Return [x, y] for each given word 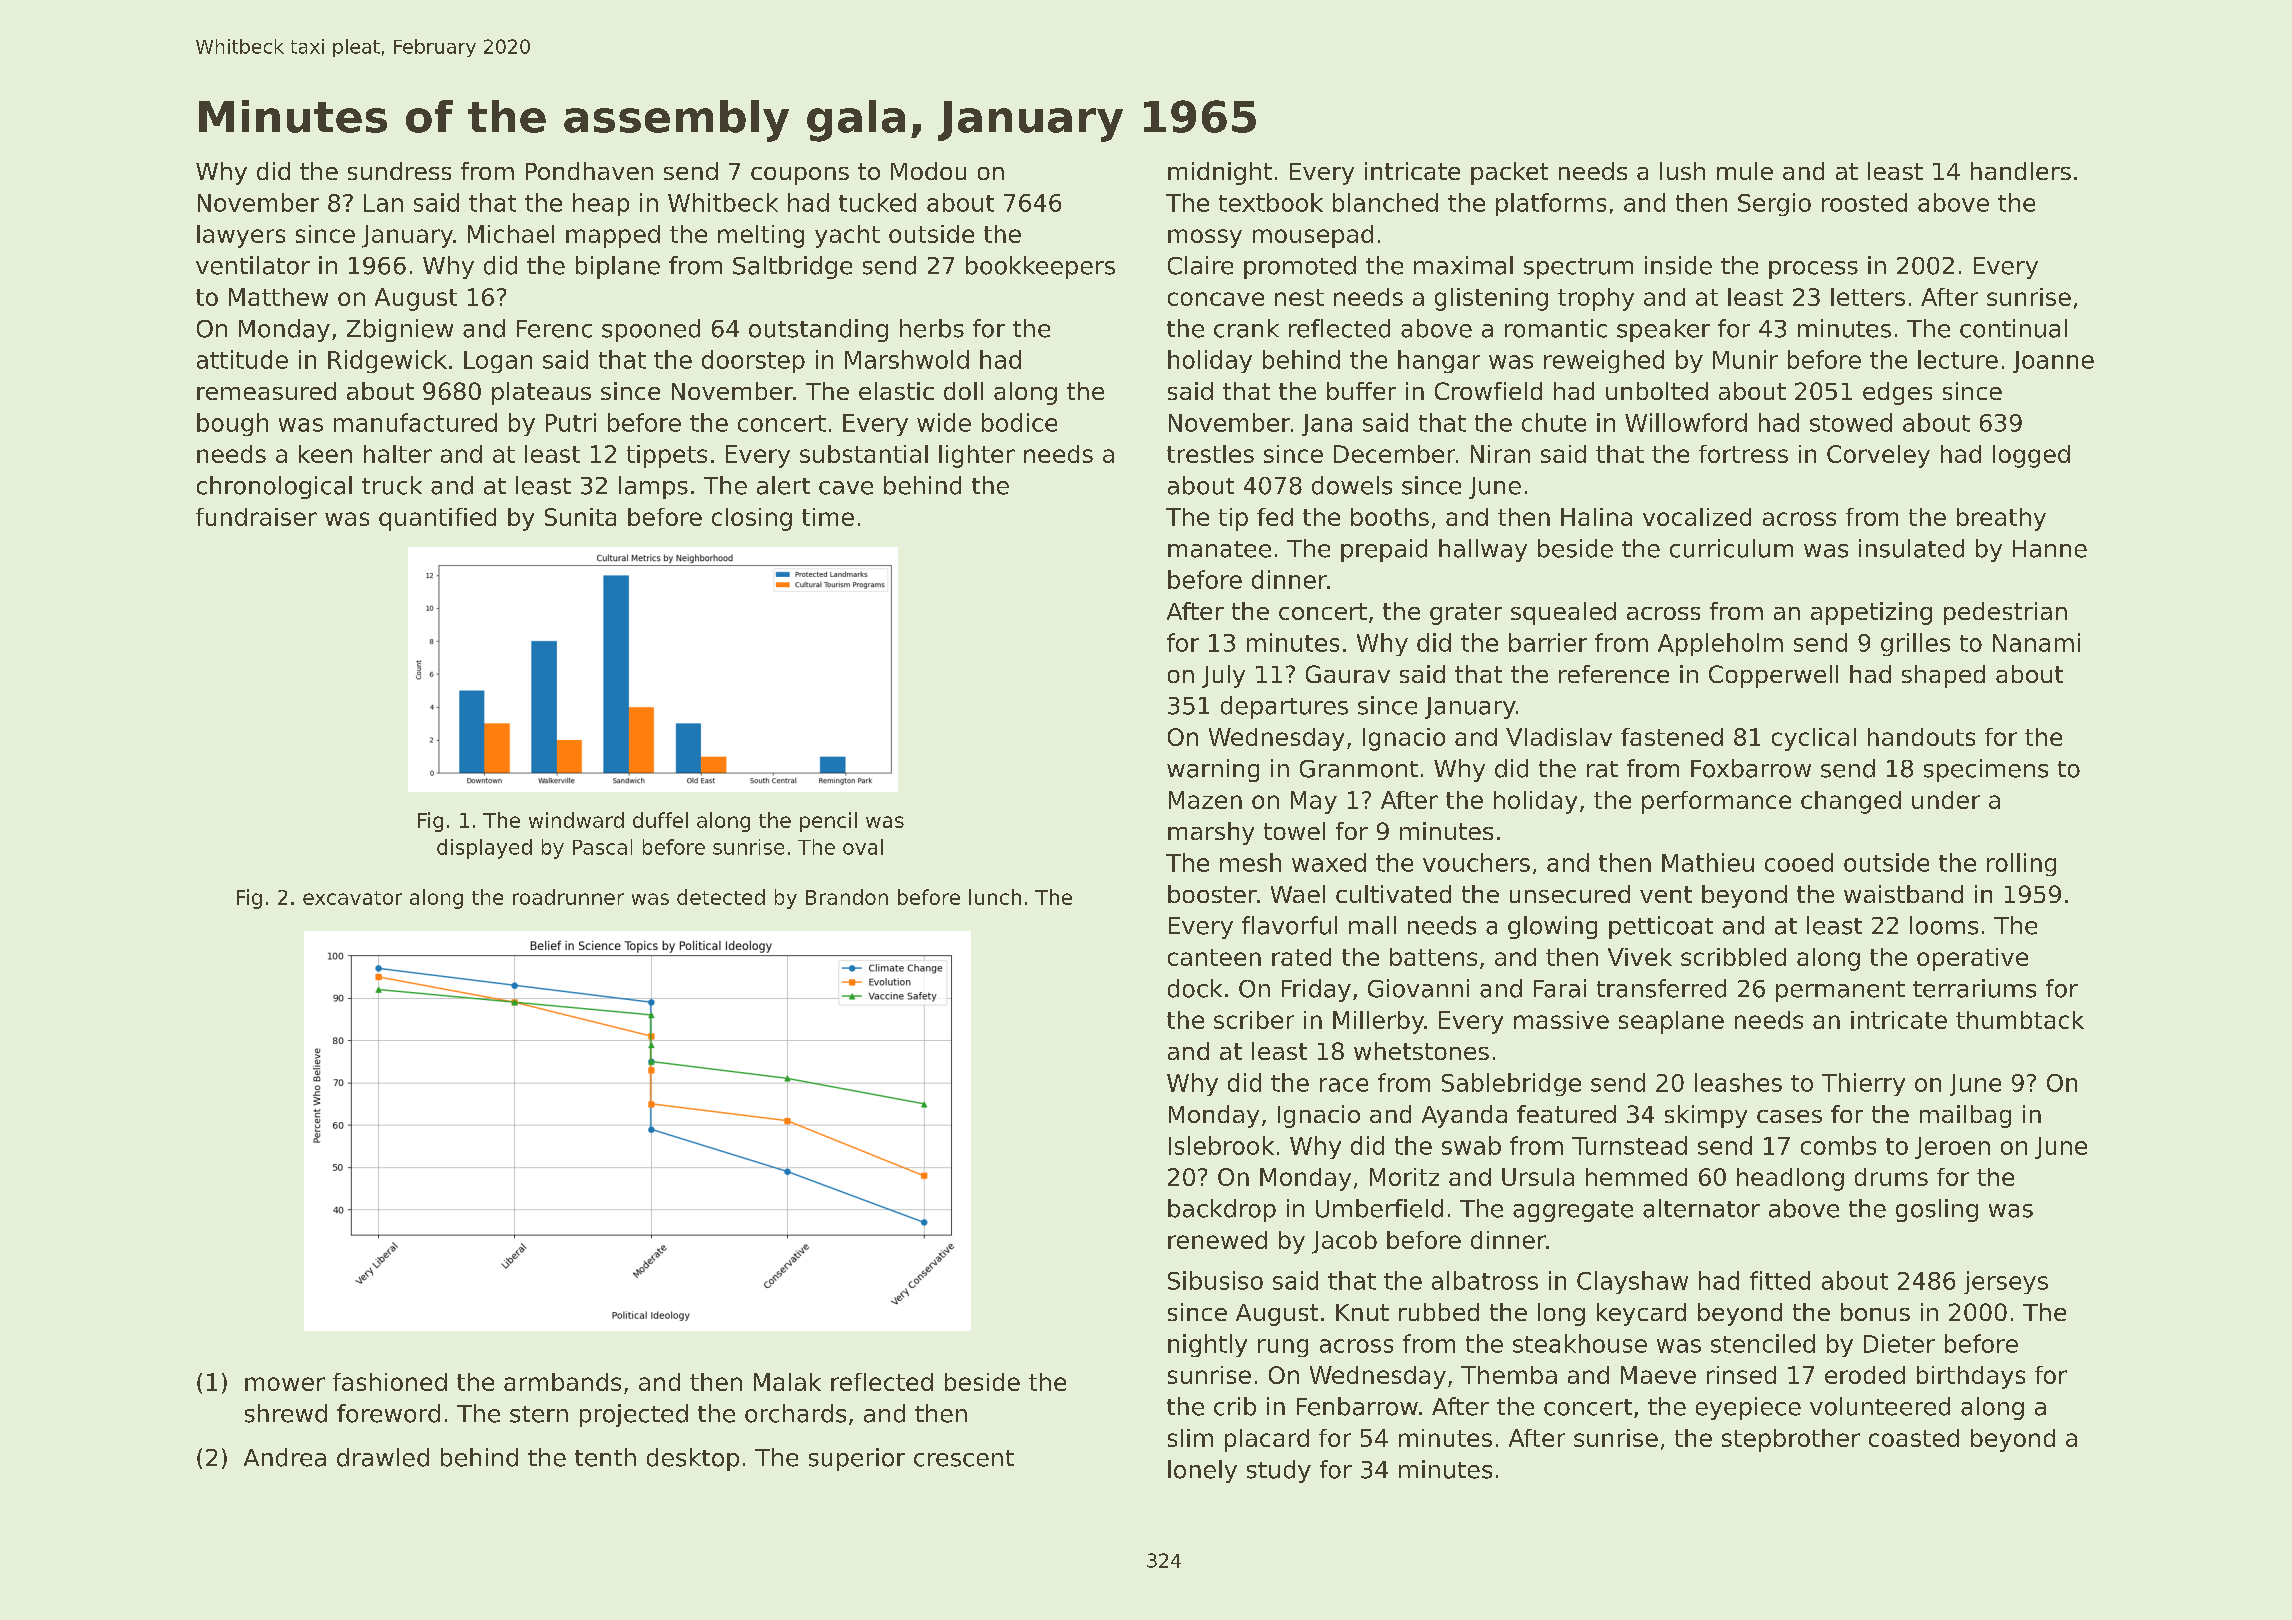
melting [761, 236]
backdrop [1222, 1210]
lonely [1202, 1471]
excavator [352, 898]
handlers [2021, 171]
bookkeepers [1040, 267]
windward [576, 820]
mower [285, 1384]
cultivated [1393, 894]
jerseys [2006, 1282]
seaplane [1671, 1022]
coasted [1914, 1438]
